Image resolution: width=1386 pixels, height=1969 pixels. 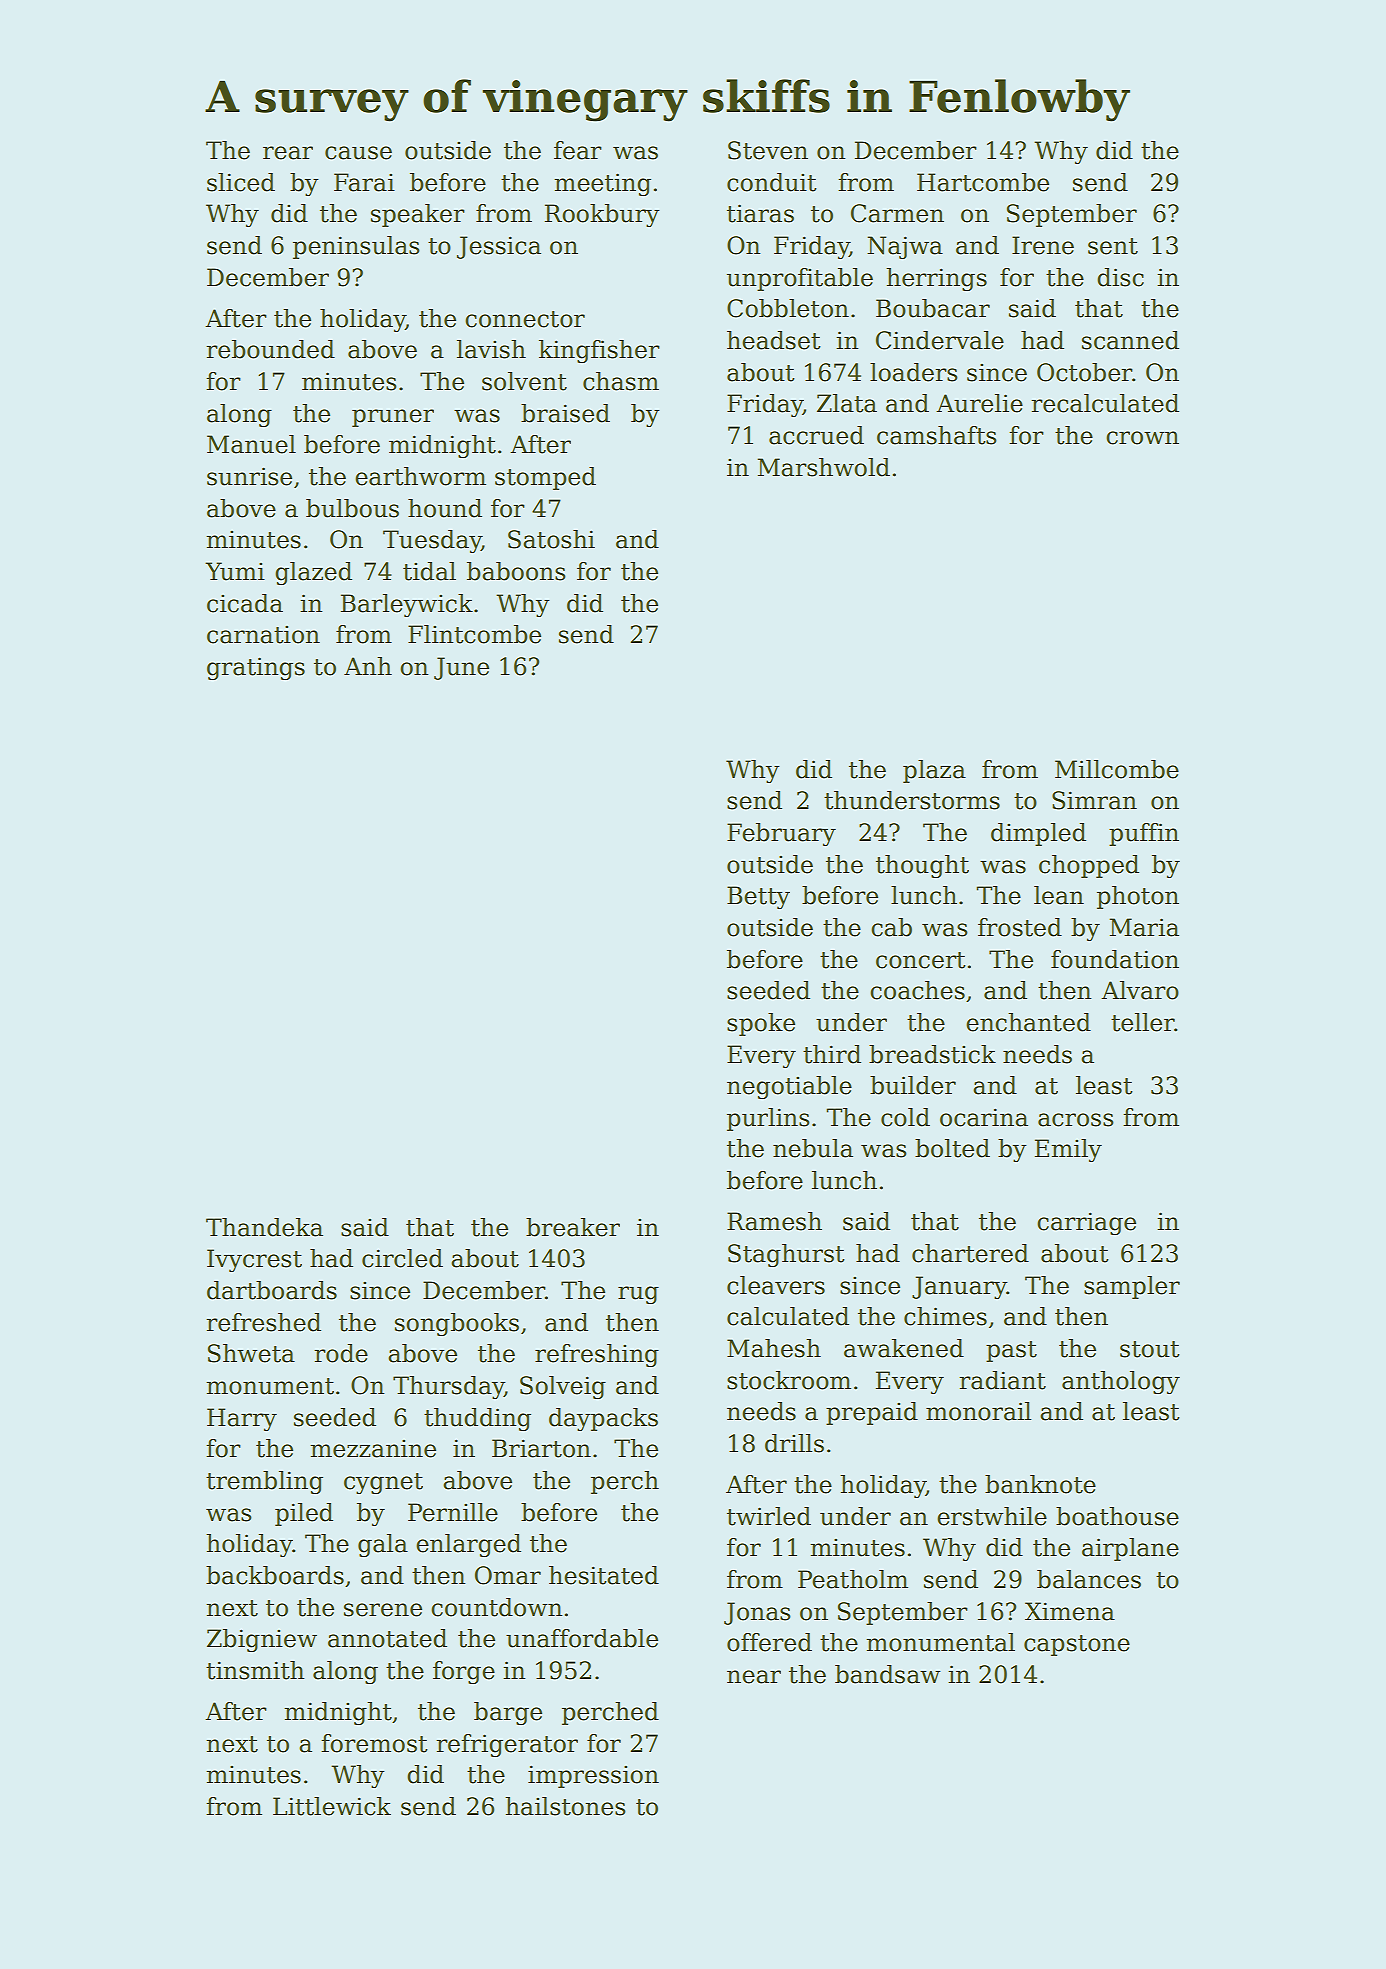 What do you see at coordinates (768, 150) in the document?
I see `Steven` at bounding box center [768, 150].
